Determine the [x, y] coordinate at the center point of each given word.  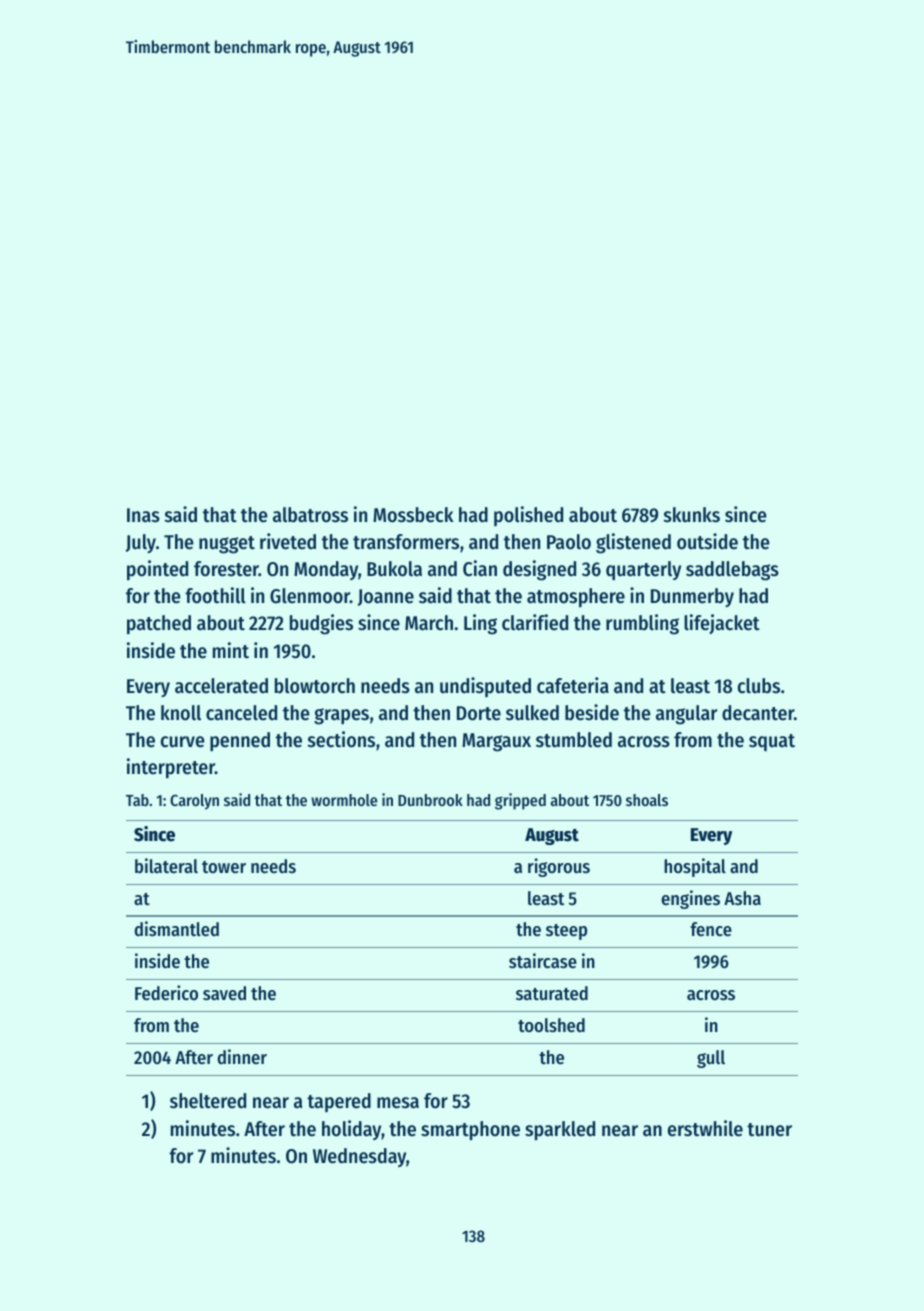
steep [566, 932]
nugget [227, 545]
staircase [543, 960]
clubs [759, 686]
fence [711, 929]
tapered [339, 1102]
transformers [406, 542]
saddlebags [732, 571]
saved [224, 993]
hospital [695, 867]
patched [159, 625]
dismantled [177, 928]
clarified [535, 622]
